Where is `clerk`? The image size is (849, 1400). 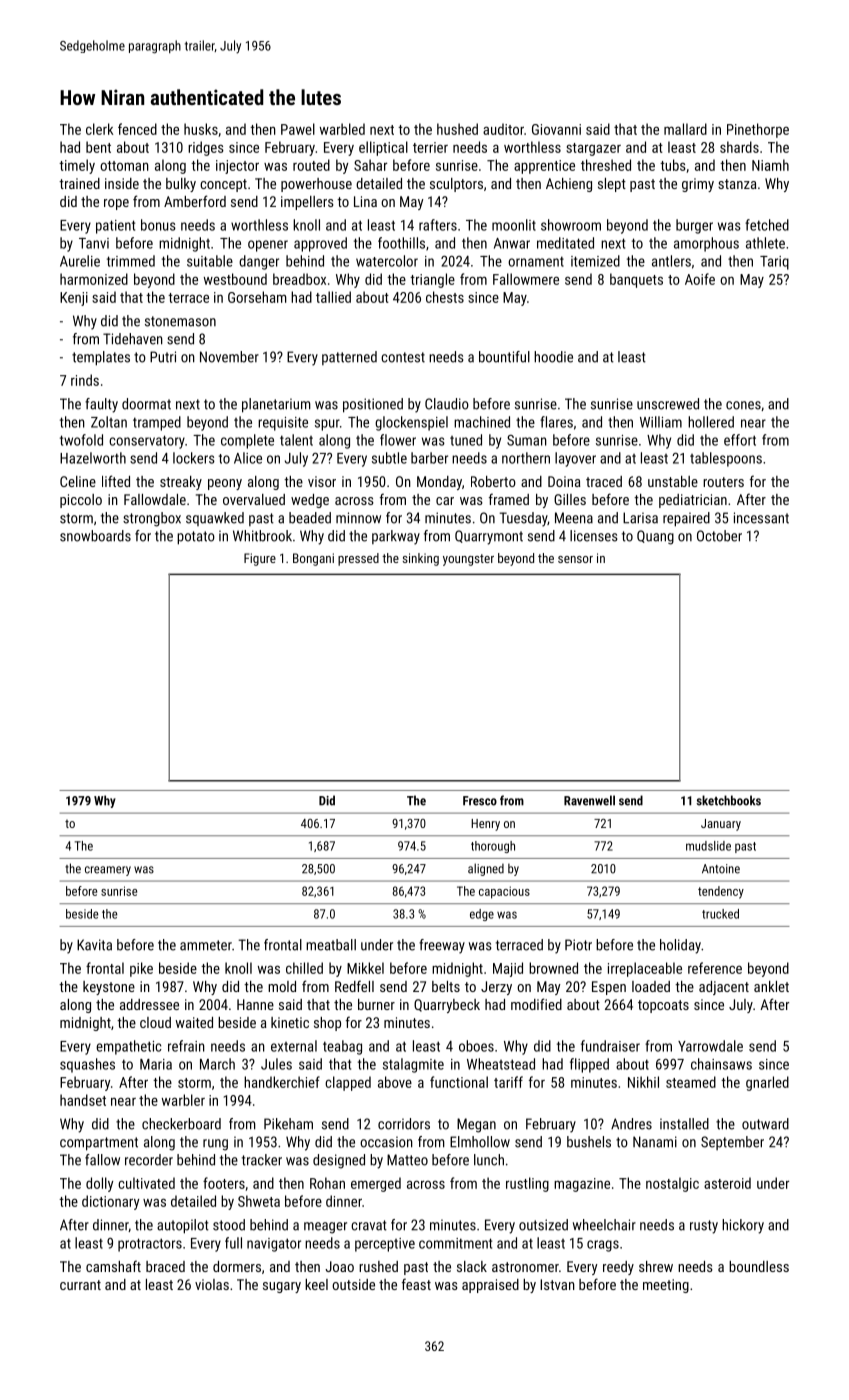
clerk is located at coordinates (100, 129).
